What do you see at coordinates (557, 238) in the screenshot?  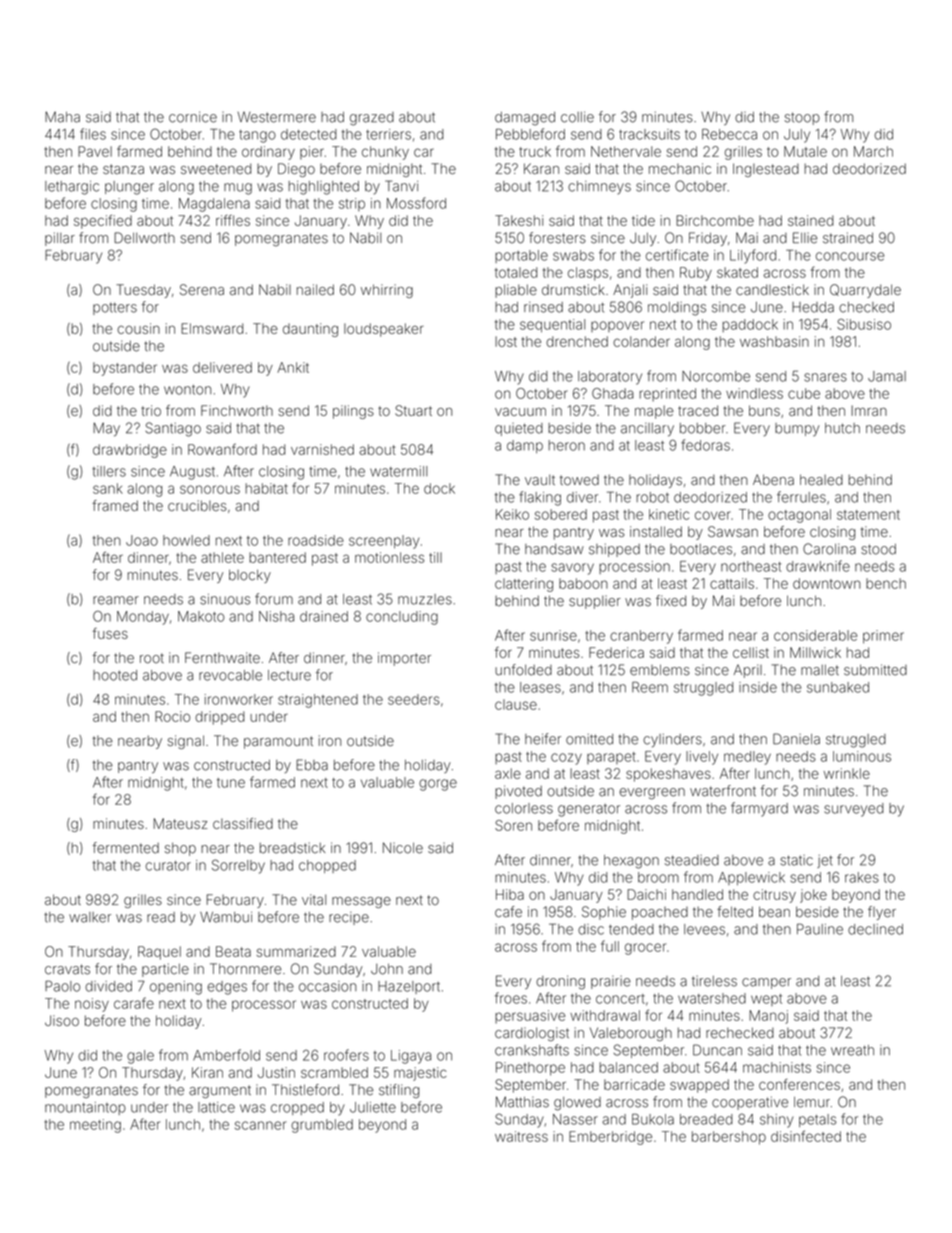 I see `foresters` at bounding box center [557, 238].
